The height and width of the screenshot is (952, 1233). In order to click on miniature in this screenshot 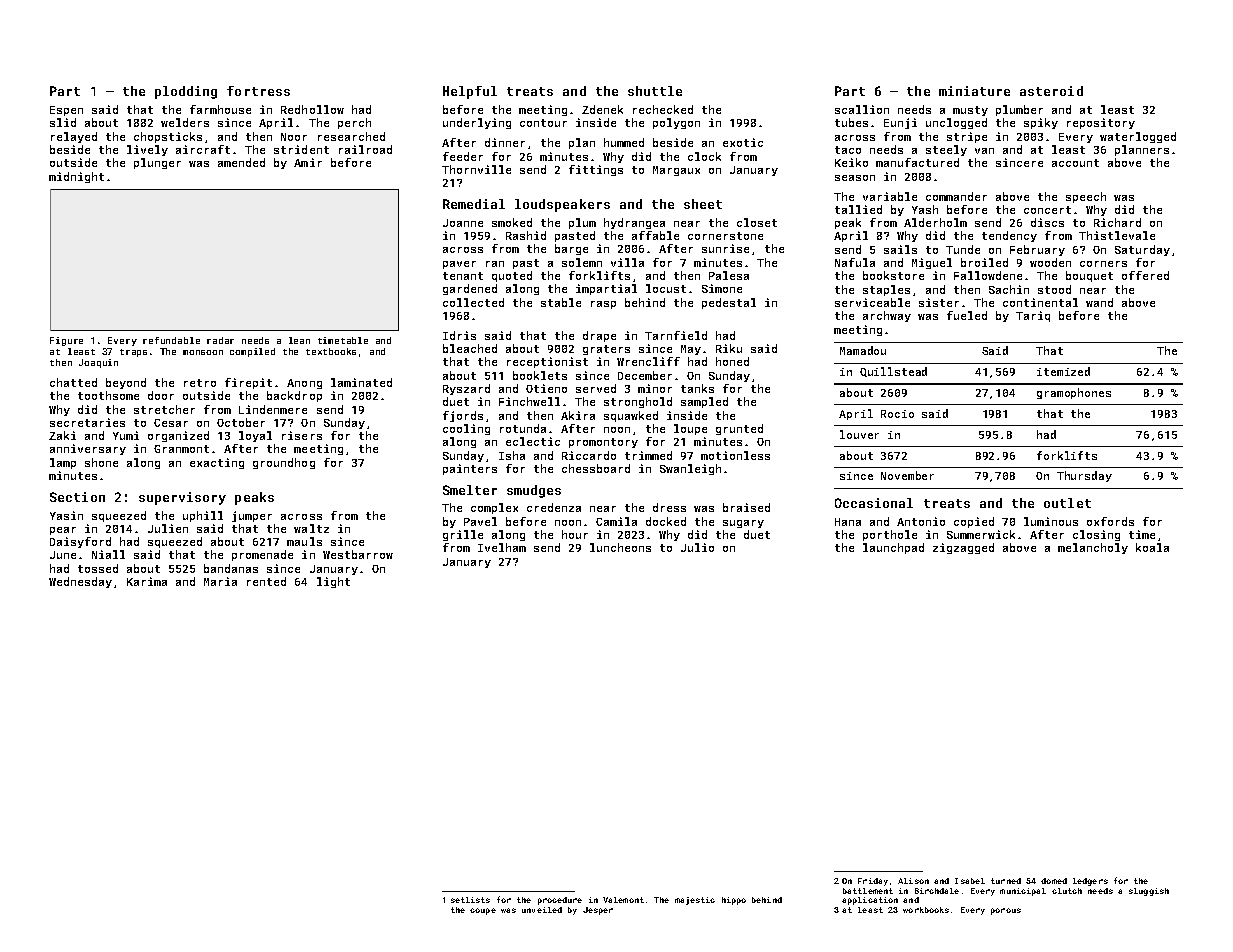, I will do `click(974, 91)`.
